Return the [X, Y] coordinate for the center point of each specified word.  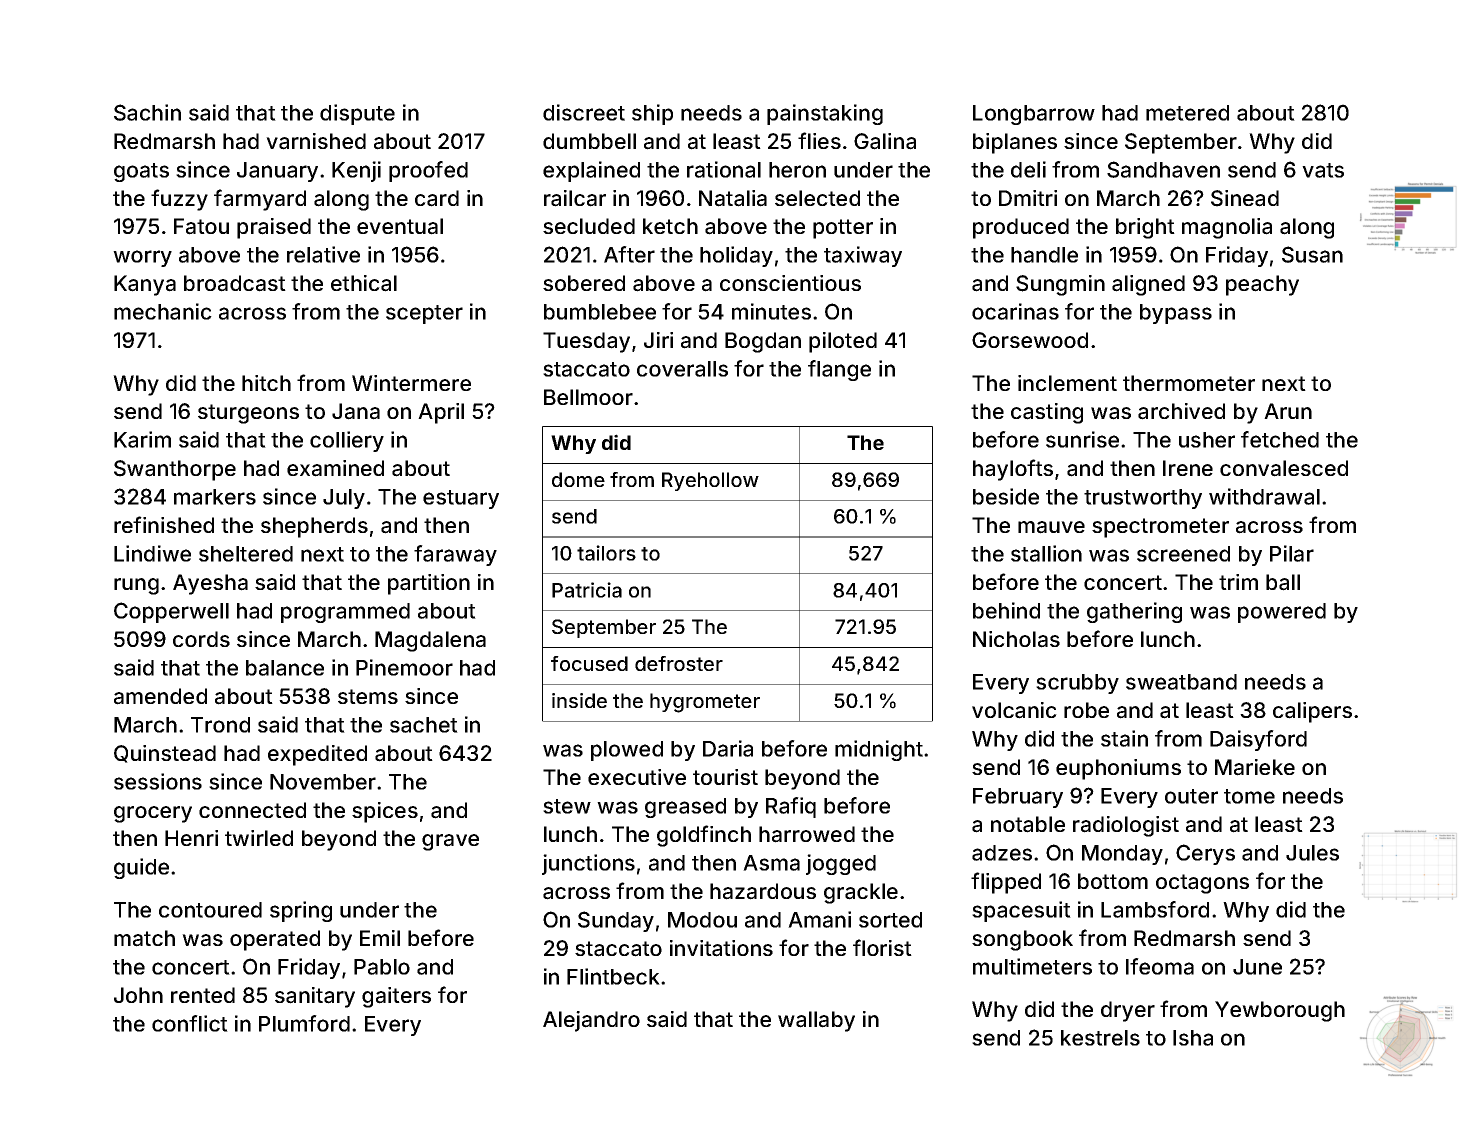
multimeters [1032, 966]
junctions [588, 864]
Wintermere [411, 383]
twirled [259, 838]
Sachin [147, 112]
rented [203, 995]
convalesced [1284, 468]
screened [1183, 554]
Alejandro [591, 1021]
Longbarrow [1034, 115]
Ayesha [210, 584]
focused [589, 663]
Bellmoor [588, 397]
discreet [584, 112]
